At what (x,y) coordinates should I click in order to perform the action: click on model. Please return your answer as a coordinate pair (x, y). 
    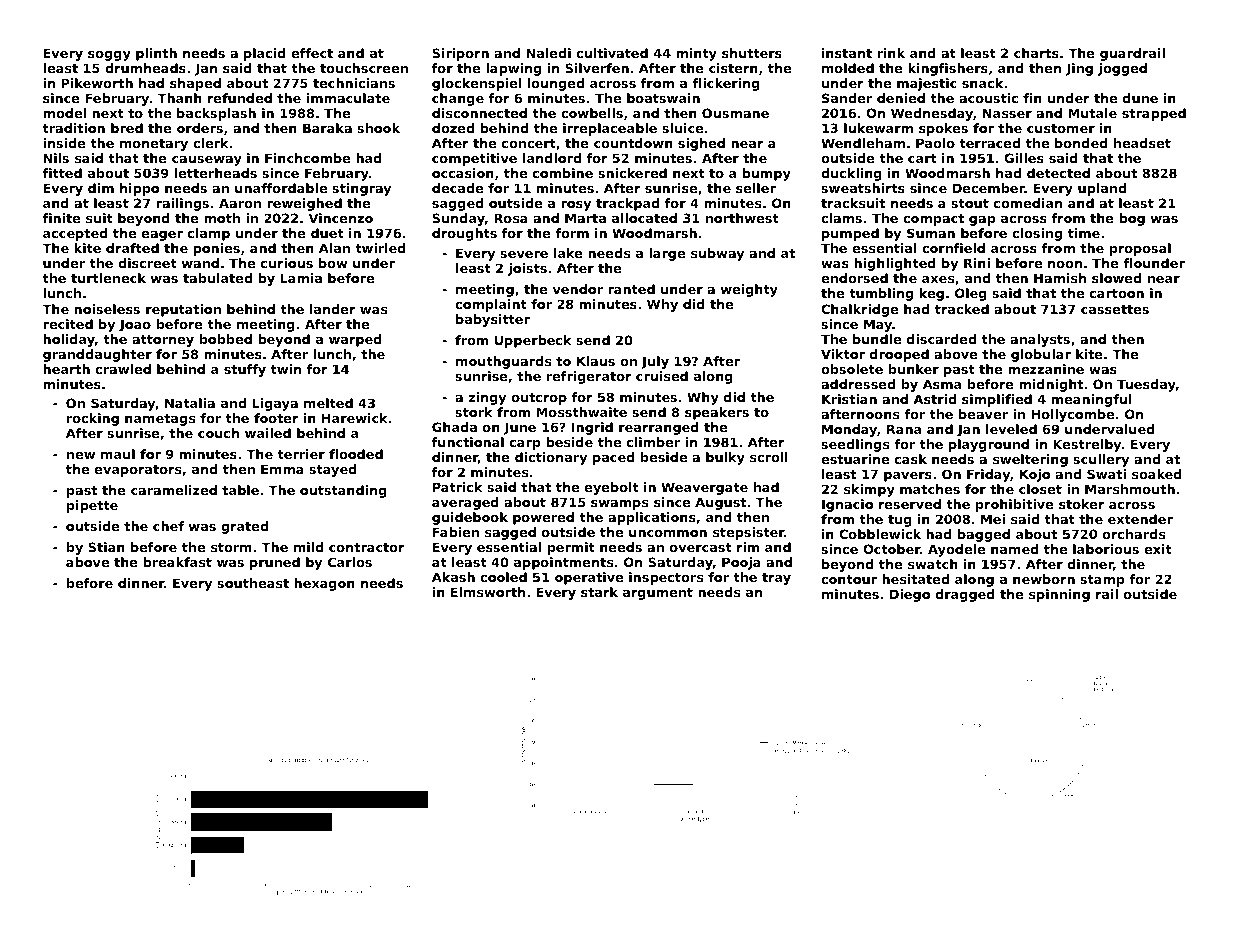
    Looking at the image, I should click on (64, 113).
